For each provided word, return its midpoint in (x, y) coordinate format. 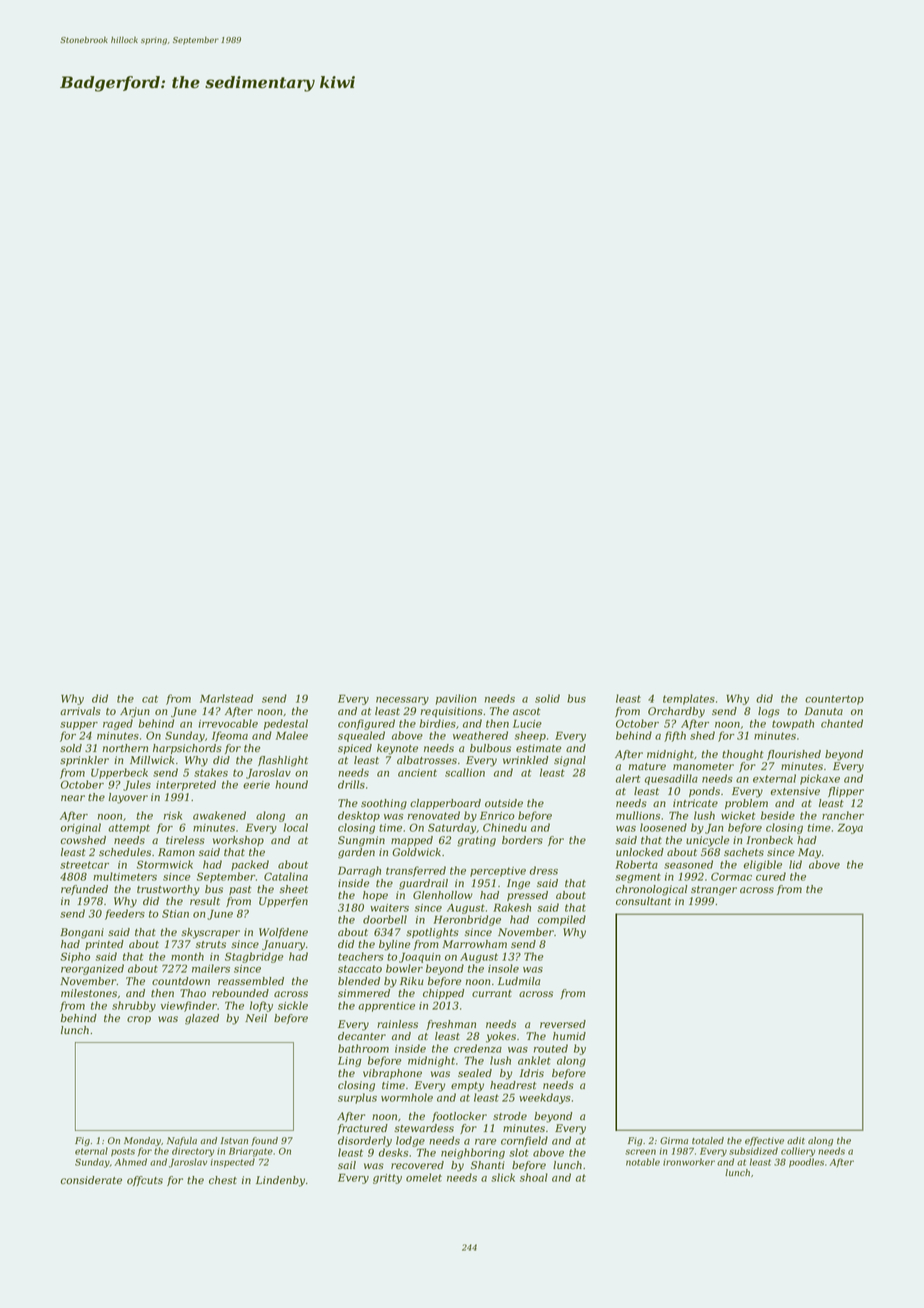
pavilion (456, 699)
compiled (562, 920)
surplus (357, 1098)
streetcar (84, 865)
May (809, 853)
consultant (643, 901)
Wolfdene (283, 933)
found (264, 1141)
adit (796, 1140)
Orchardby (676, 712)
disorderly (365, 1141)
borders (522, 840)
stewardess (424, 1128)
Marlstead (226, 698)
